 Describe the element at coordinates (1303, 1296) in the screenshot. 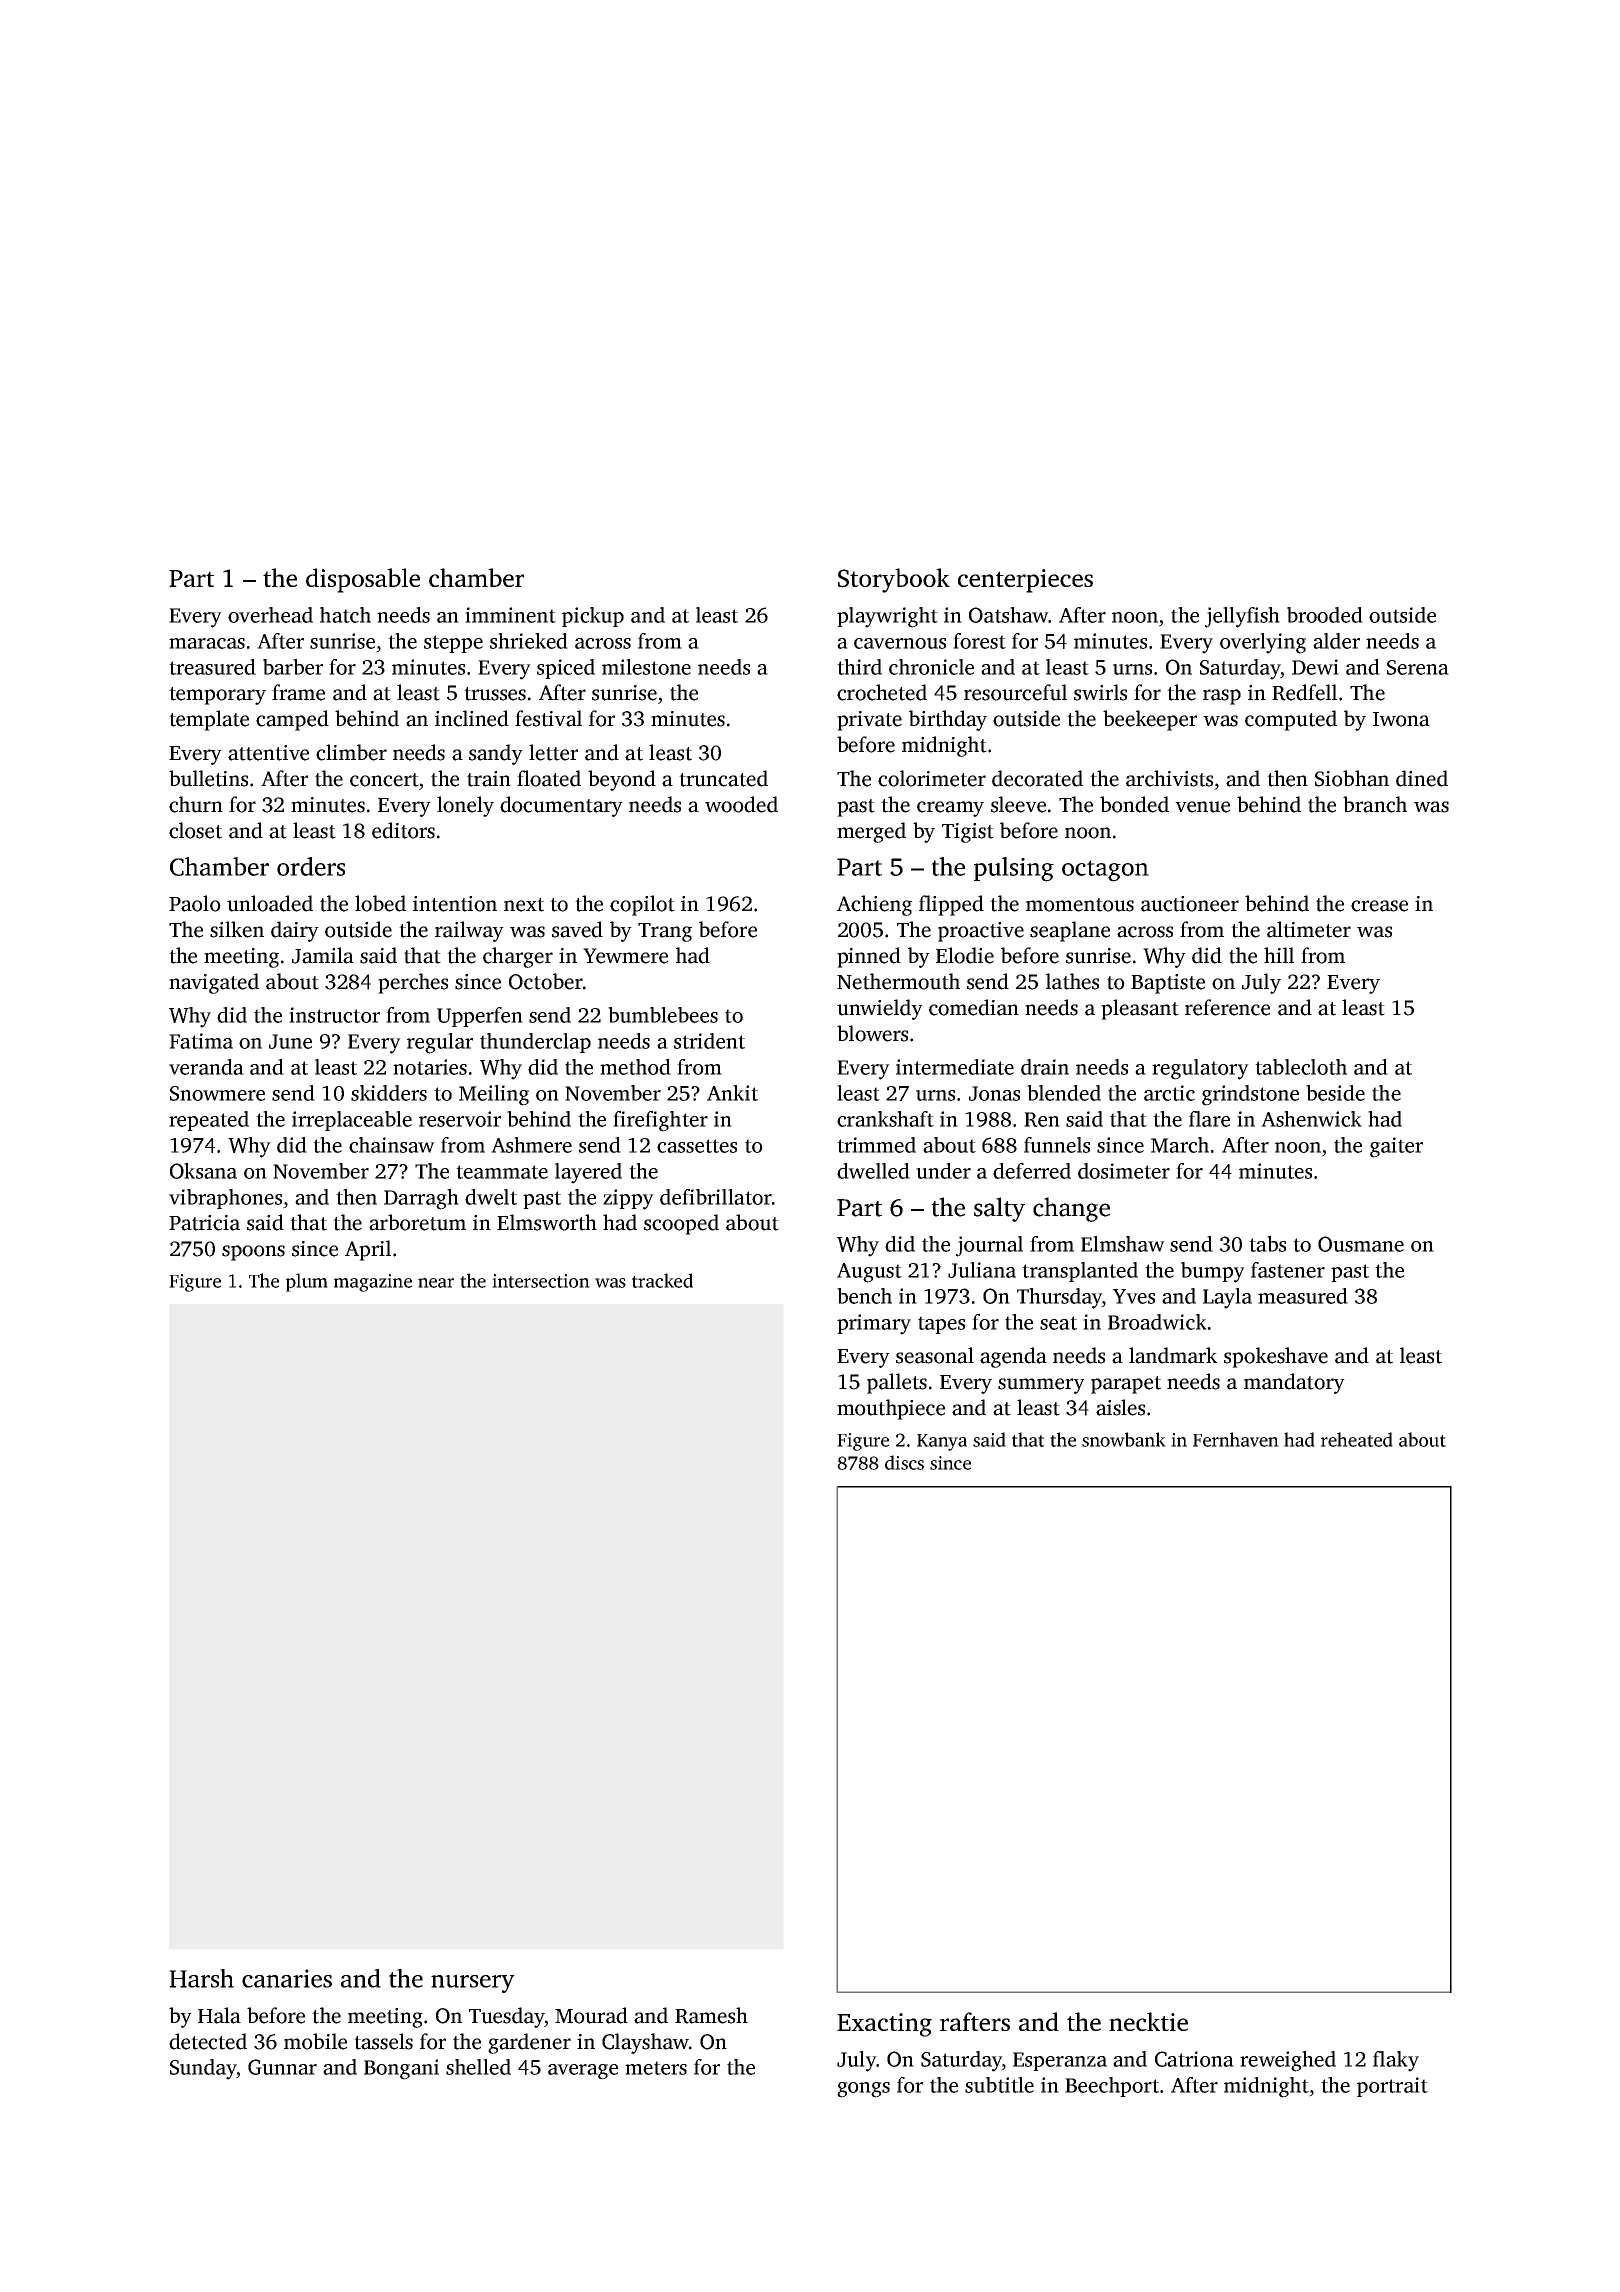

I see `measured` at that location.
